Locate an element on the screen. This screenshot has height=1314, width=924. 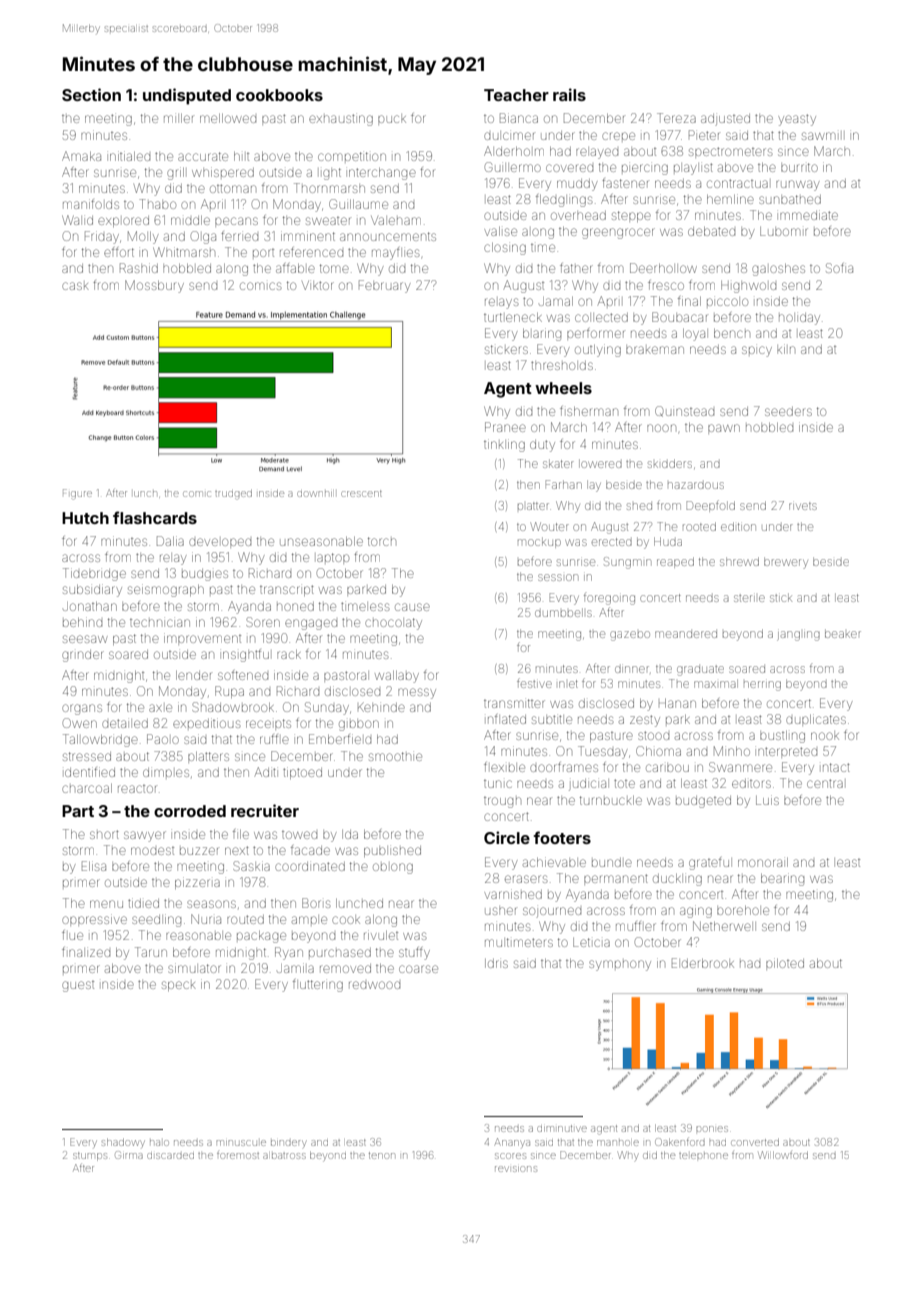
rails is located at coordinates (569, 94).
